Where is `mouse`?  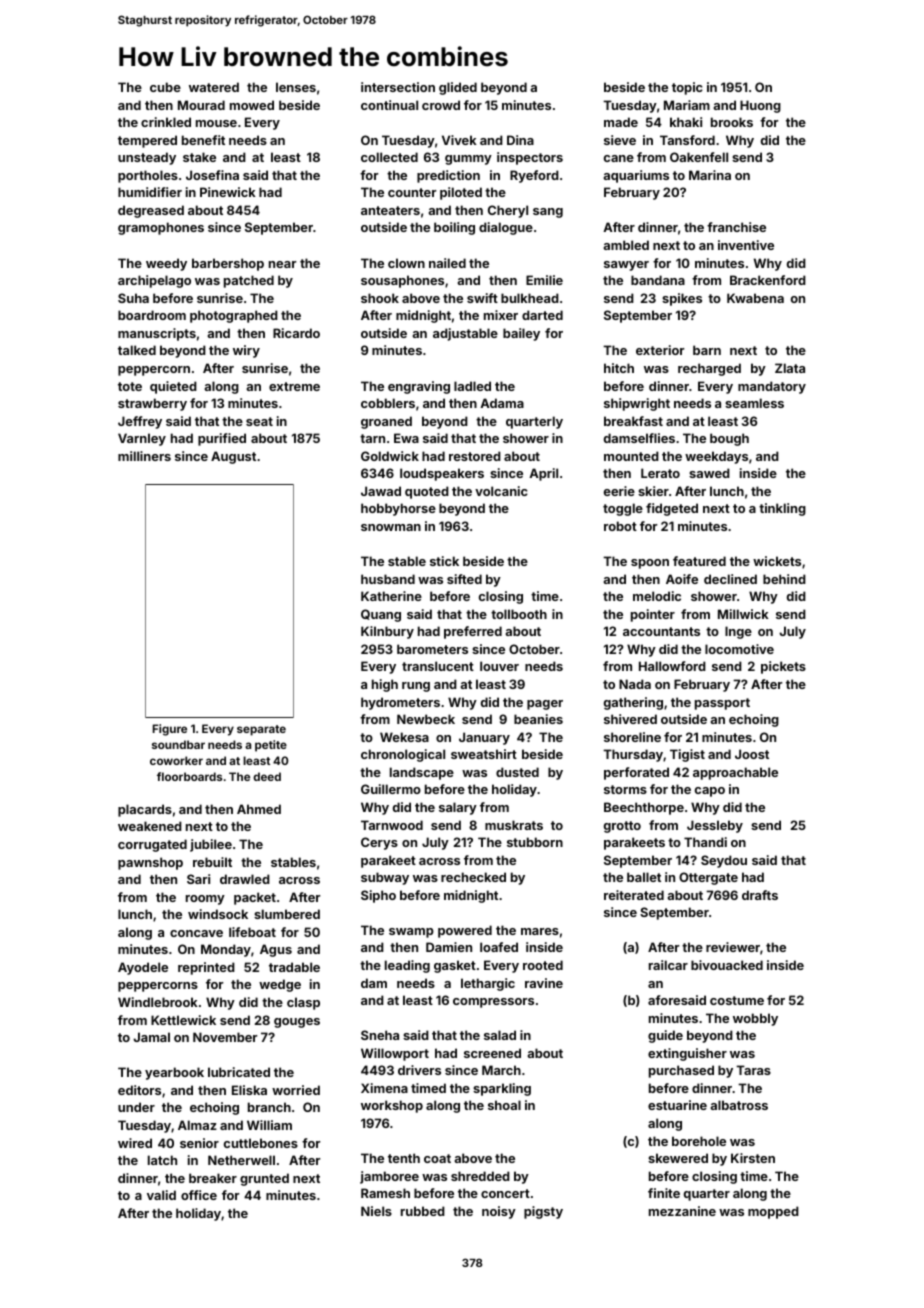
mouse is located at coordinates (216, 123).
